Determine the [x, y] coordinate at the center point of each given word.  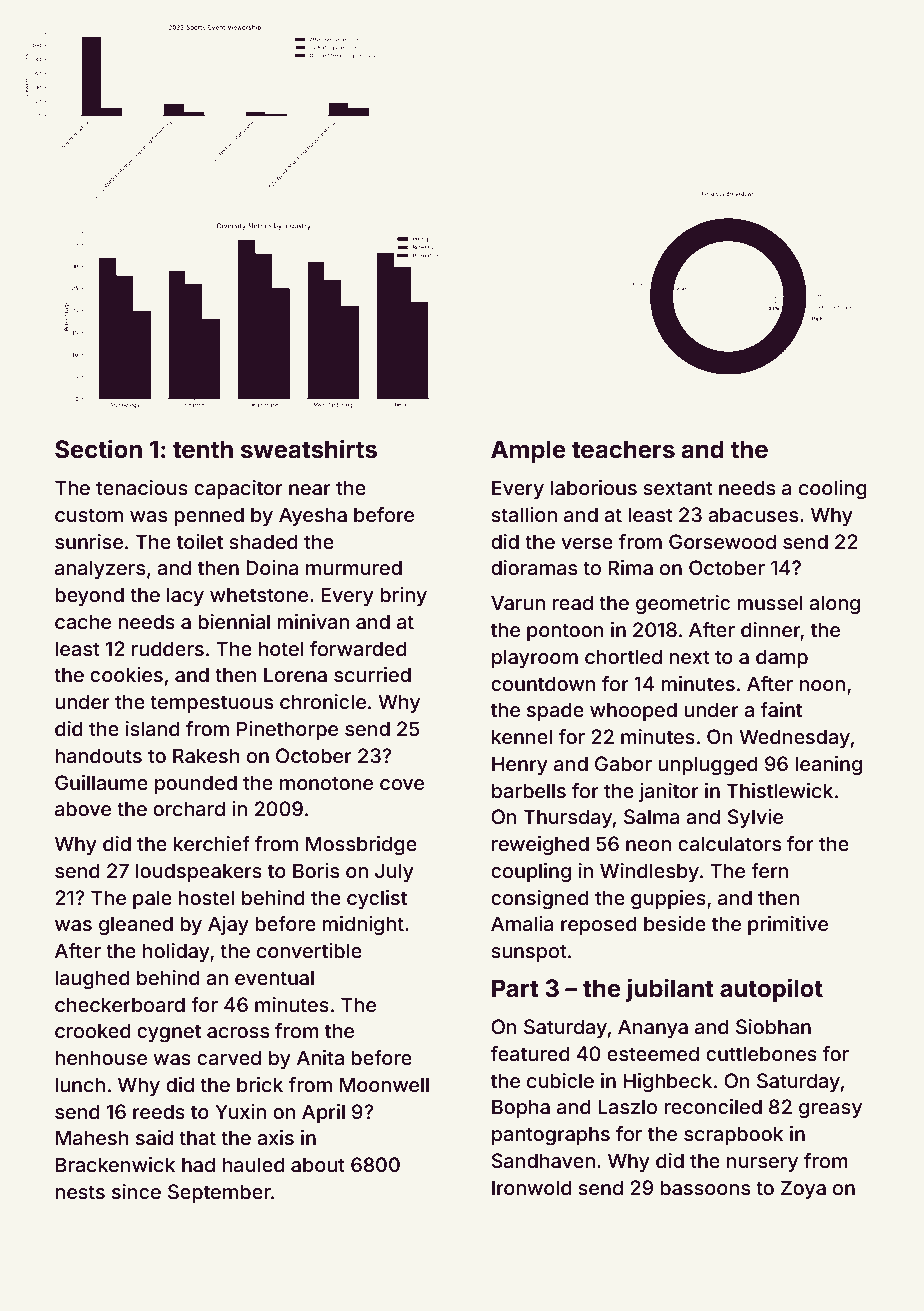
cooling [833, 490]
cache [83, 621]
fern [770, 870]
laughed [92, 980]
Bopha [521, 1108]
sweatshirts [309, 449]
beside [675, 923]
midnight [363, 926]
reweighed [540, 846]
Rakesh [206, 755]
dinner [771, 631]
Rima [630, 567]
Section [98, 449]
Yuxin [240, 1111]
